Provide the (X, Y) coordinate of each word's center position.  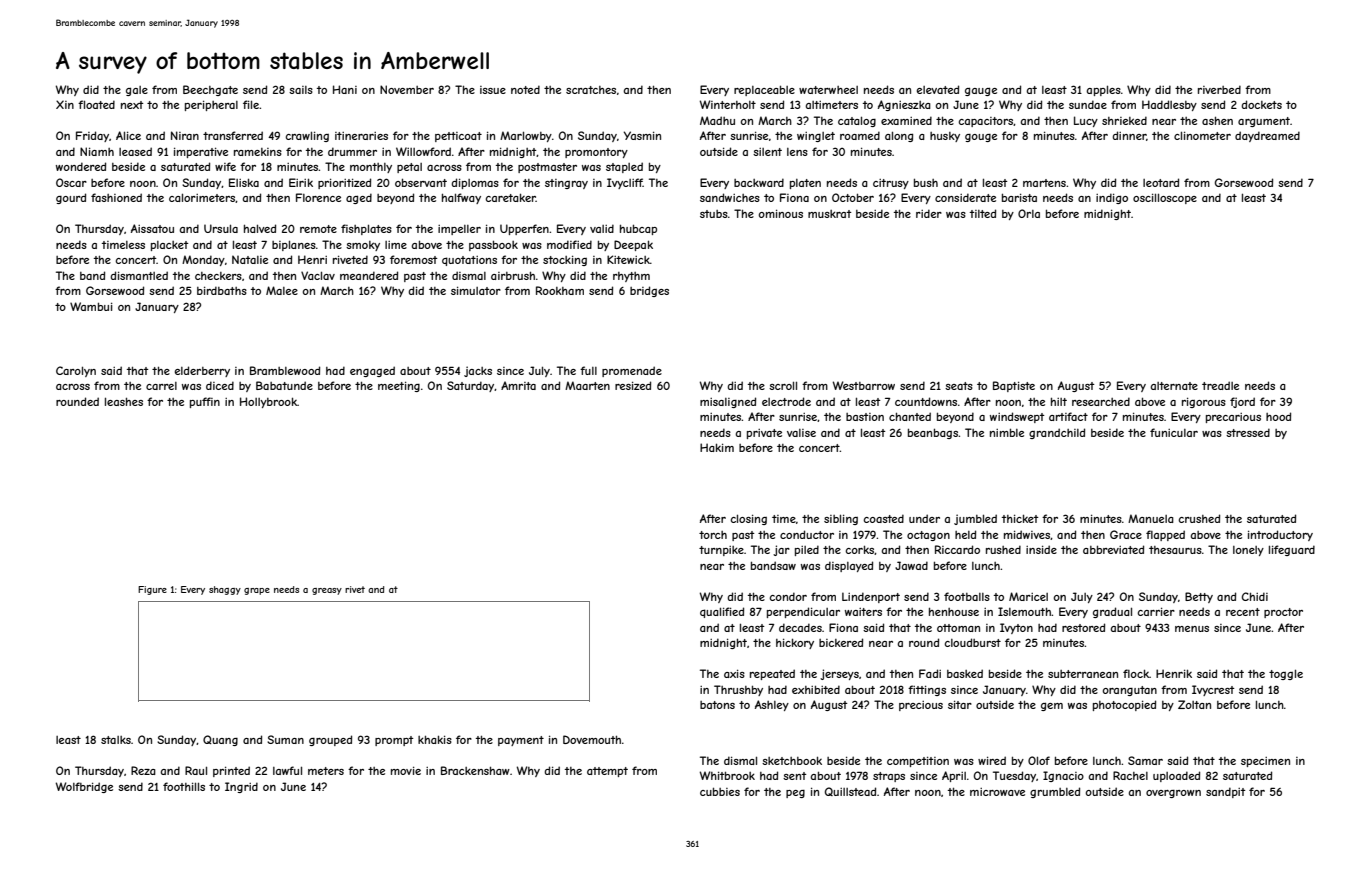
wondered (81, 166)
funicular (1174, 432)
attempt (607, 772)
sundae (1088, 104)
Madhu (717, 120)
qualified (722, 612)
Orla (1029, 213)
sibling (841, 519)
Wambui (91, 306)
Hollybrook (268, 402)
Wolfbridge (84, 787)
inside (1041, 549)
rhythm (631, 277)
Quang (220, 740)
